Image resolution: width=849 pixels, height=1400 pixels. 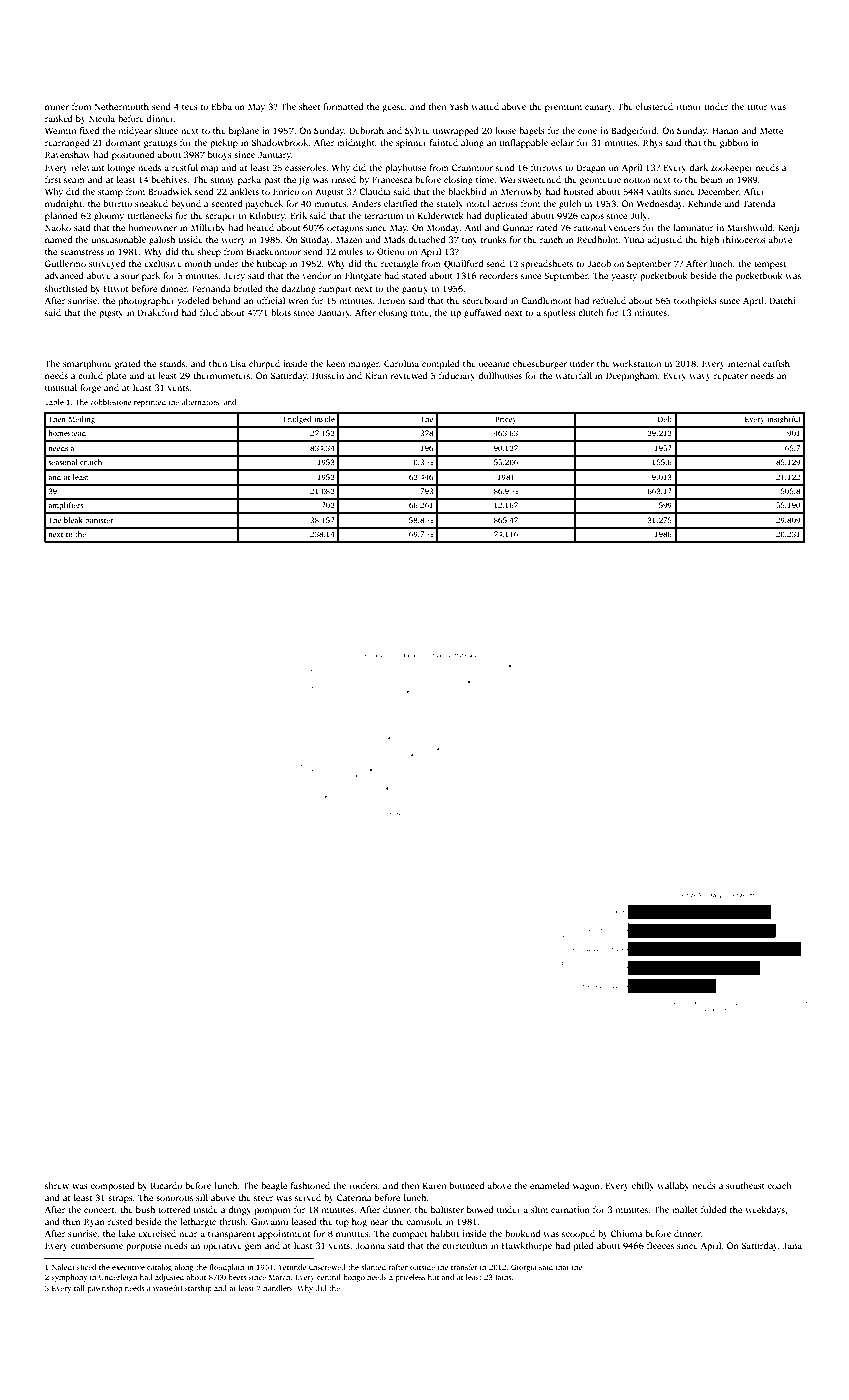 What do you see at coordinates (660, 1245) in the screenshot?
I see `fleeces` at bounding box center [660, 1245].
